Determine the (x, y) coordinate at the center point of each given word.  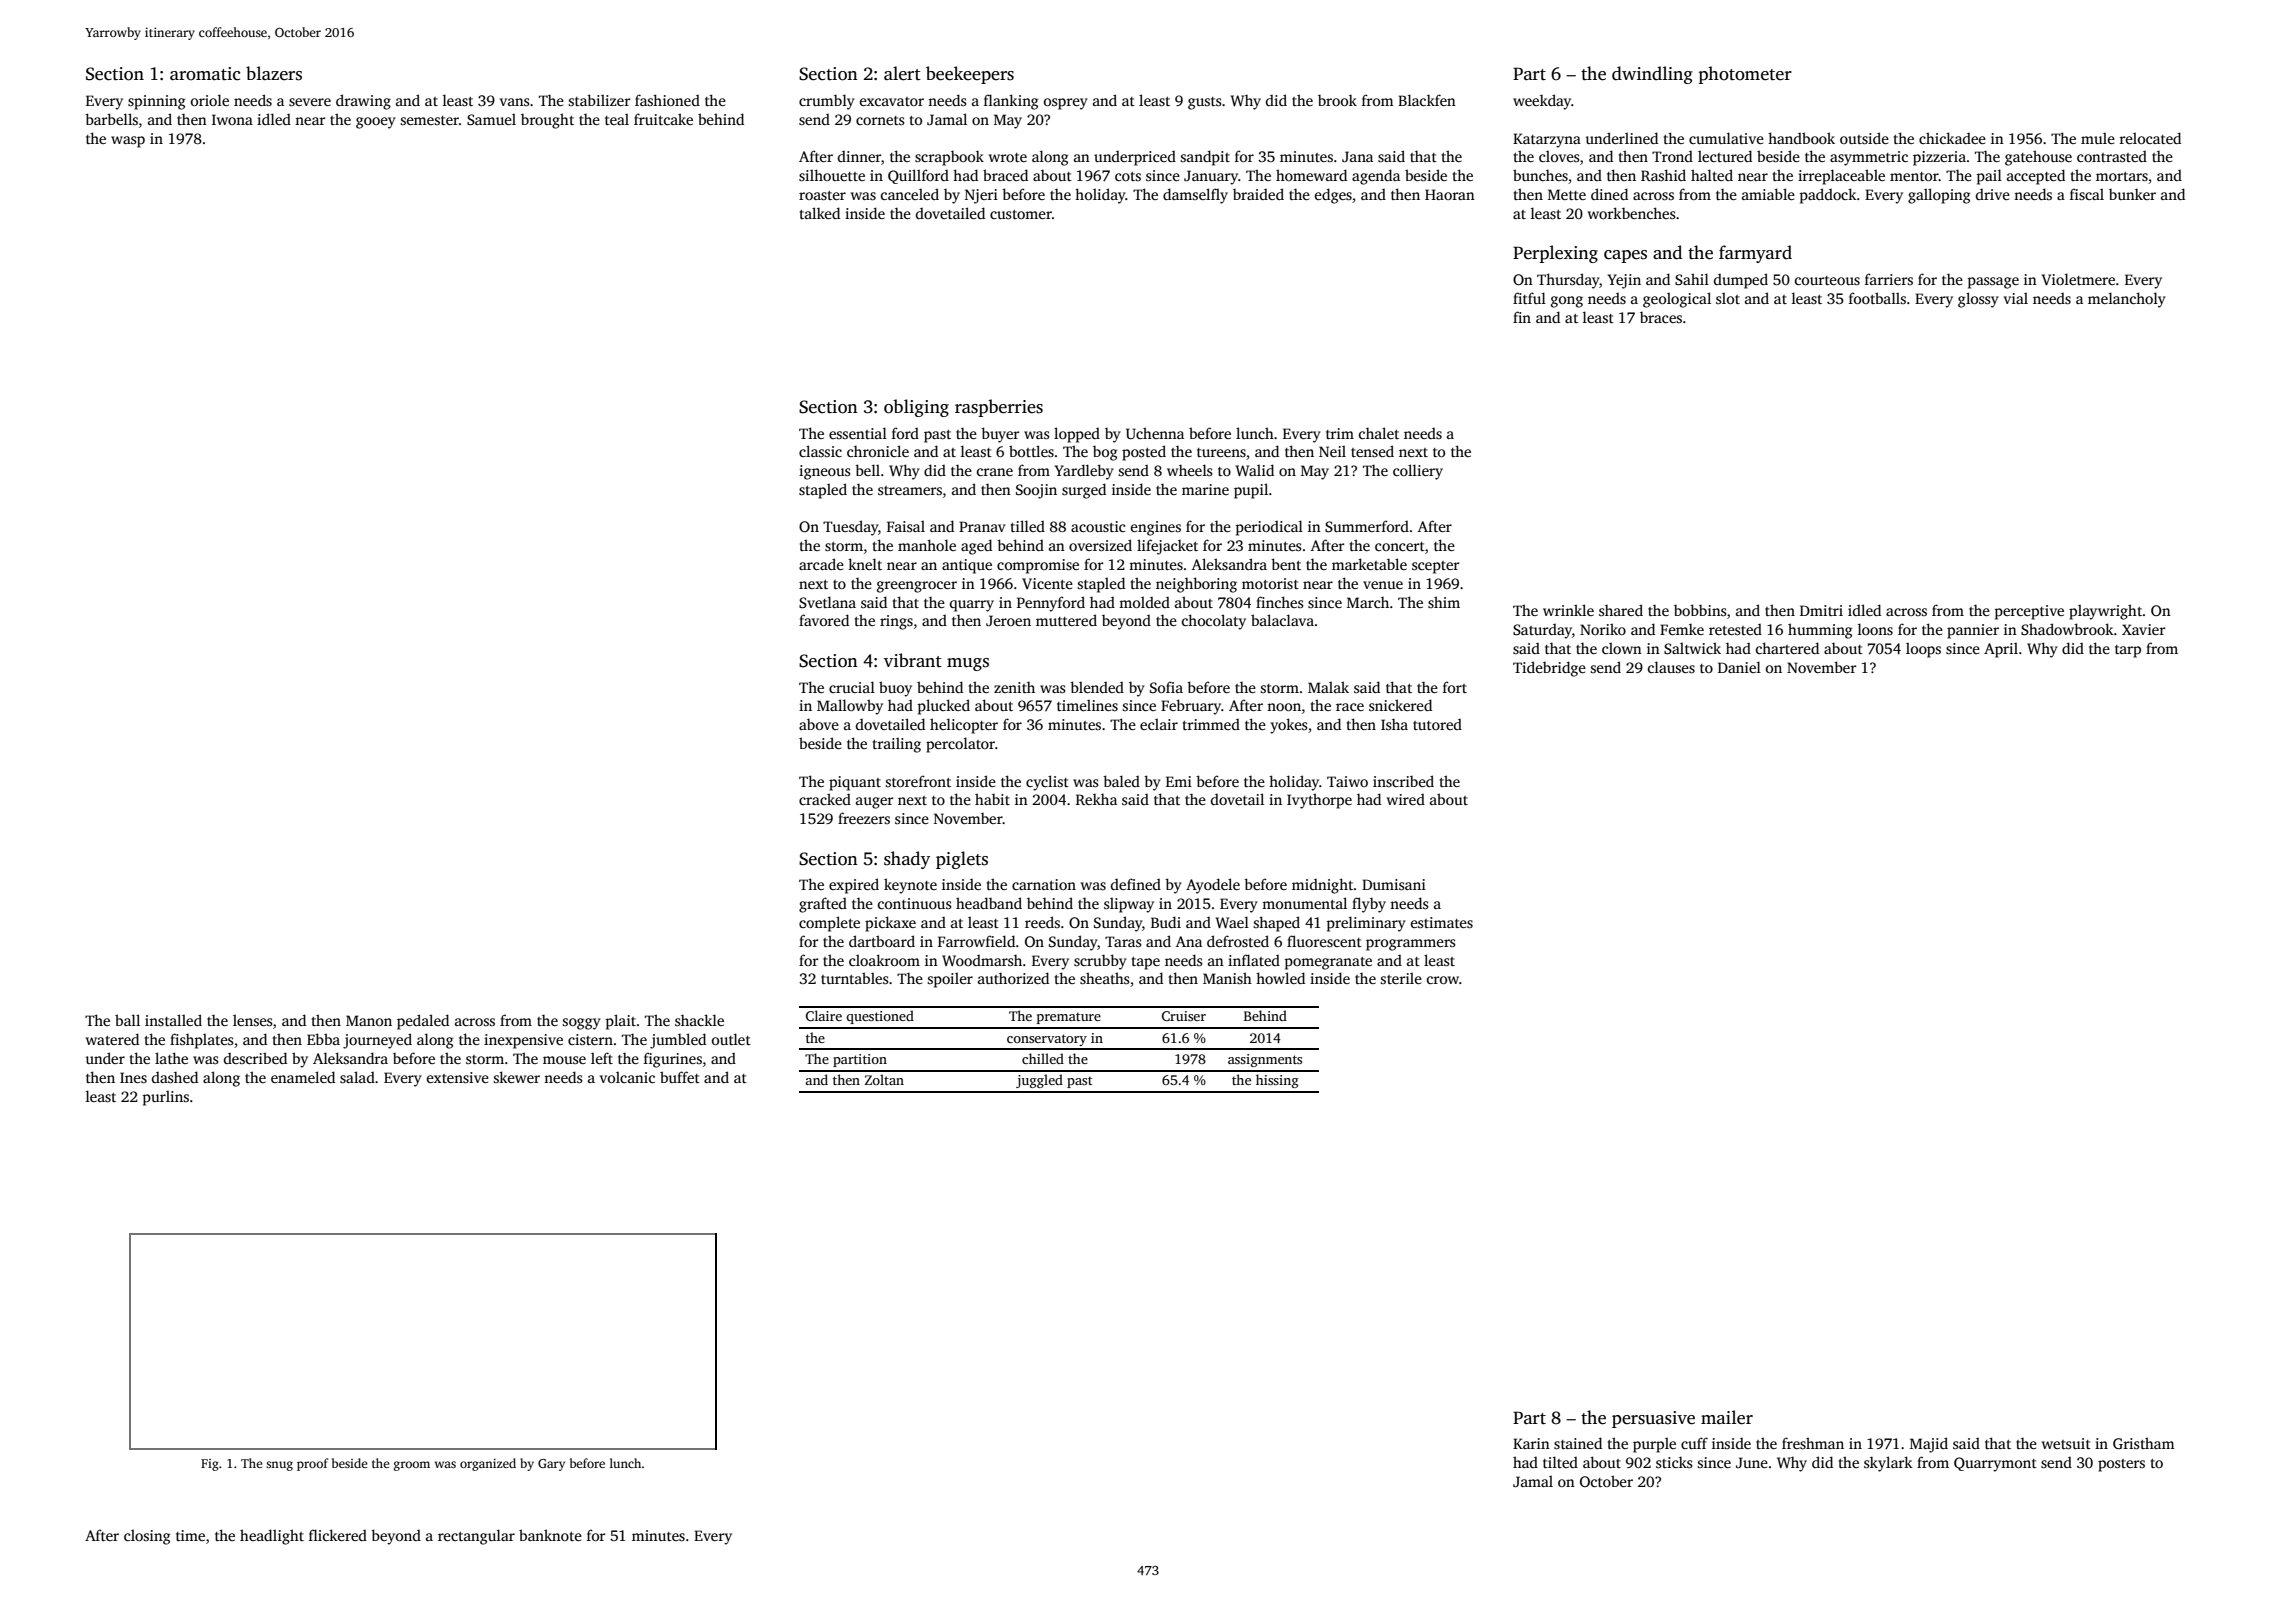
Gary (551, 1465)
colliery (1418, 472)
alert (902, 73)
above (819, 724)
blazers (274, 73)
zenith (1014, 687)
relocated (2150, 138)
